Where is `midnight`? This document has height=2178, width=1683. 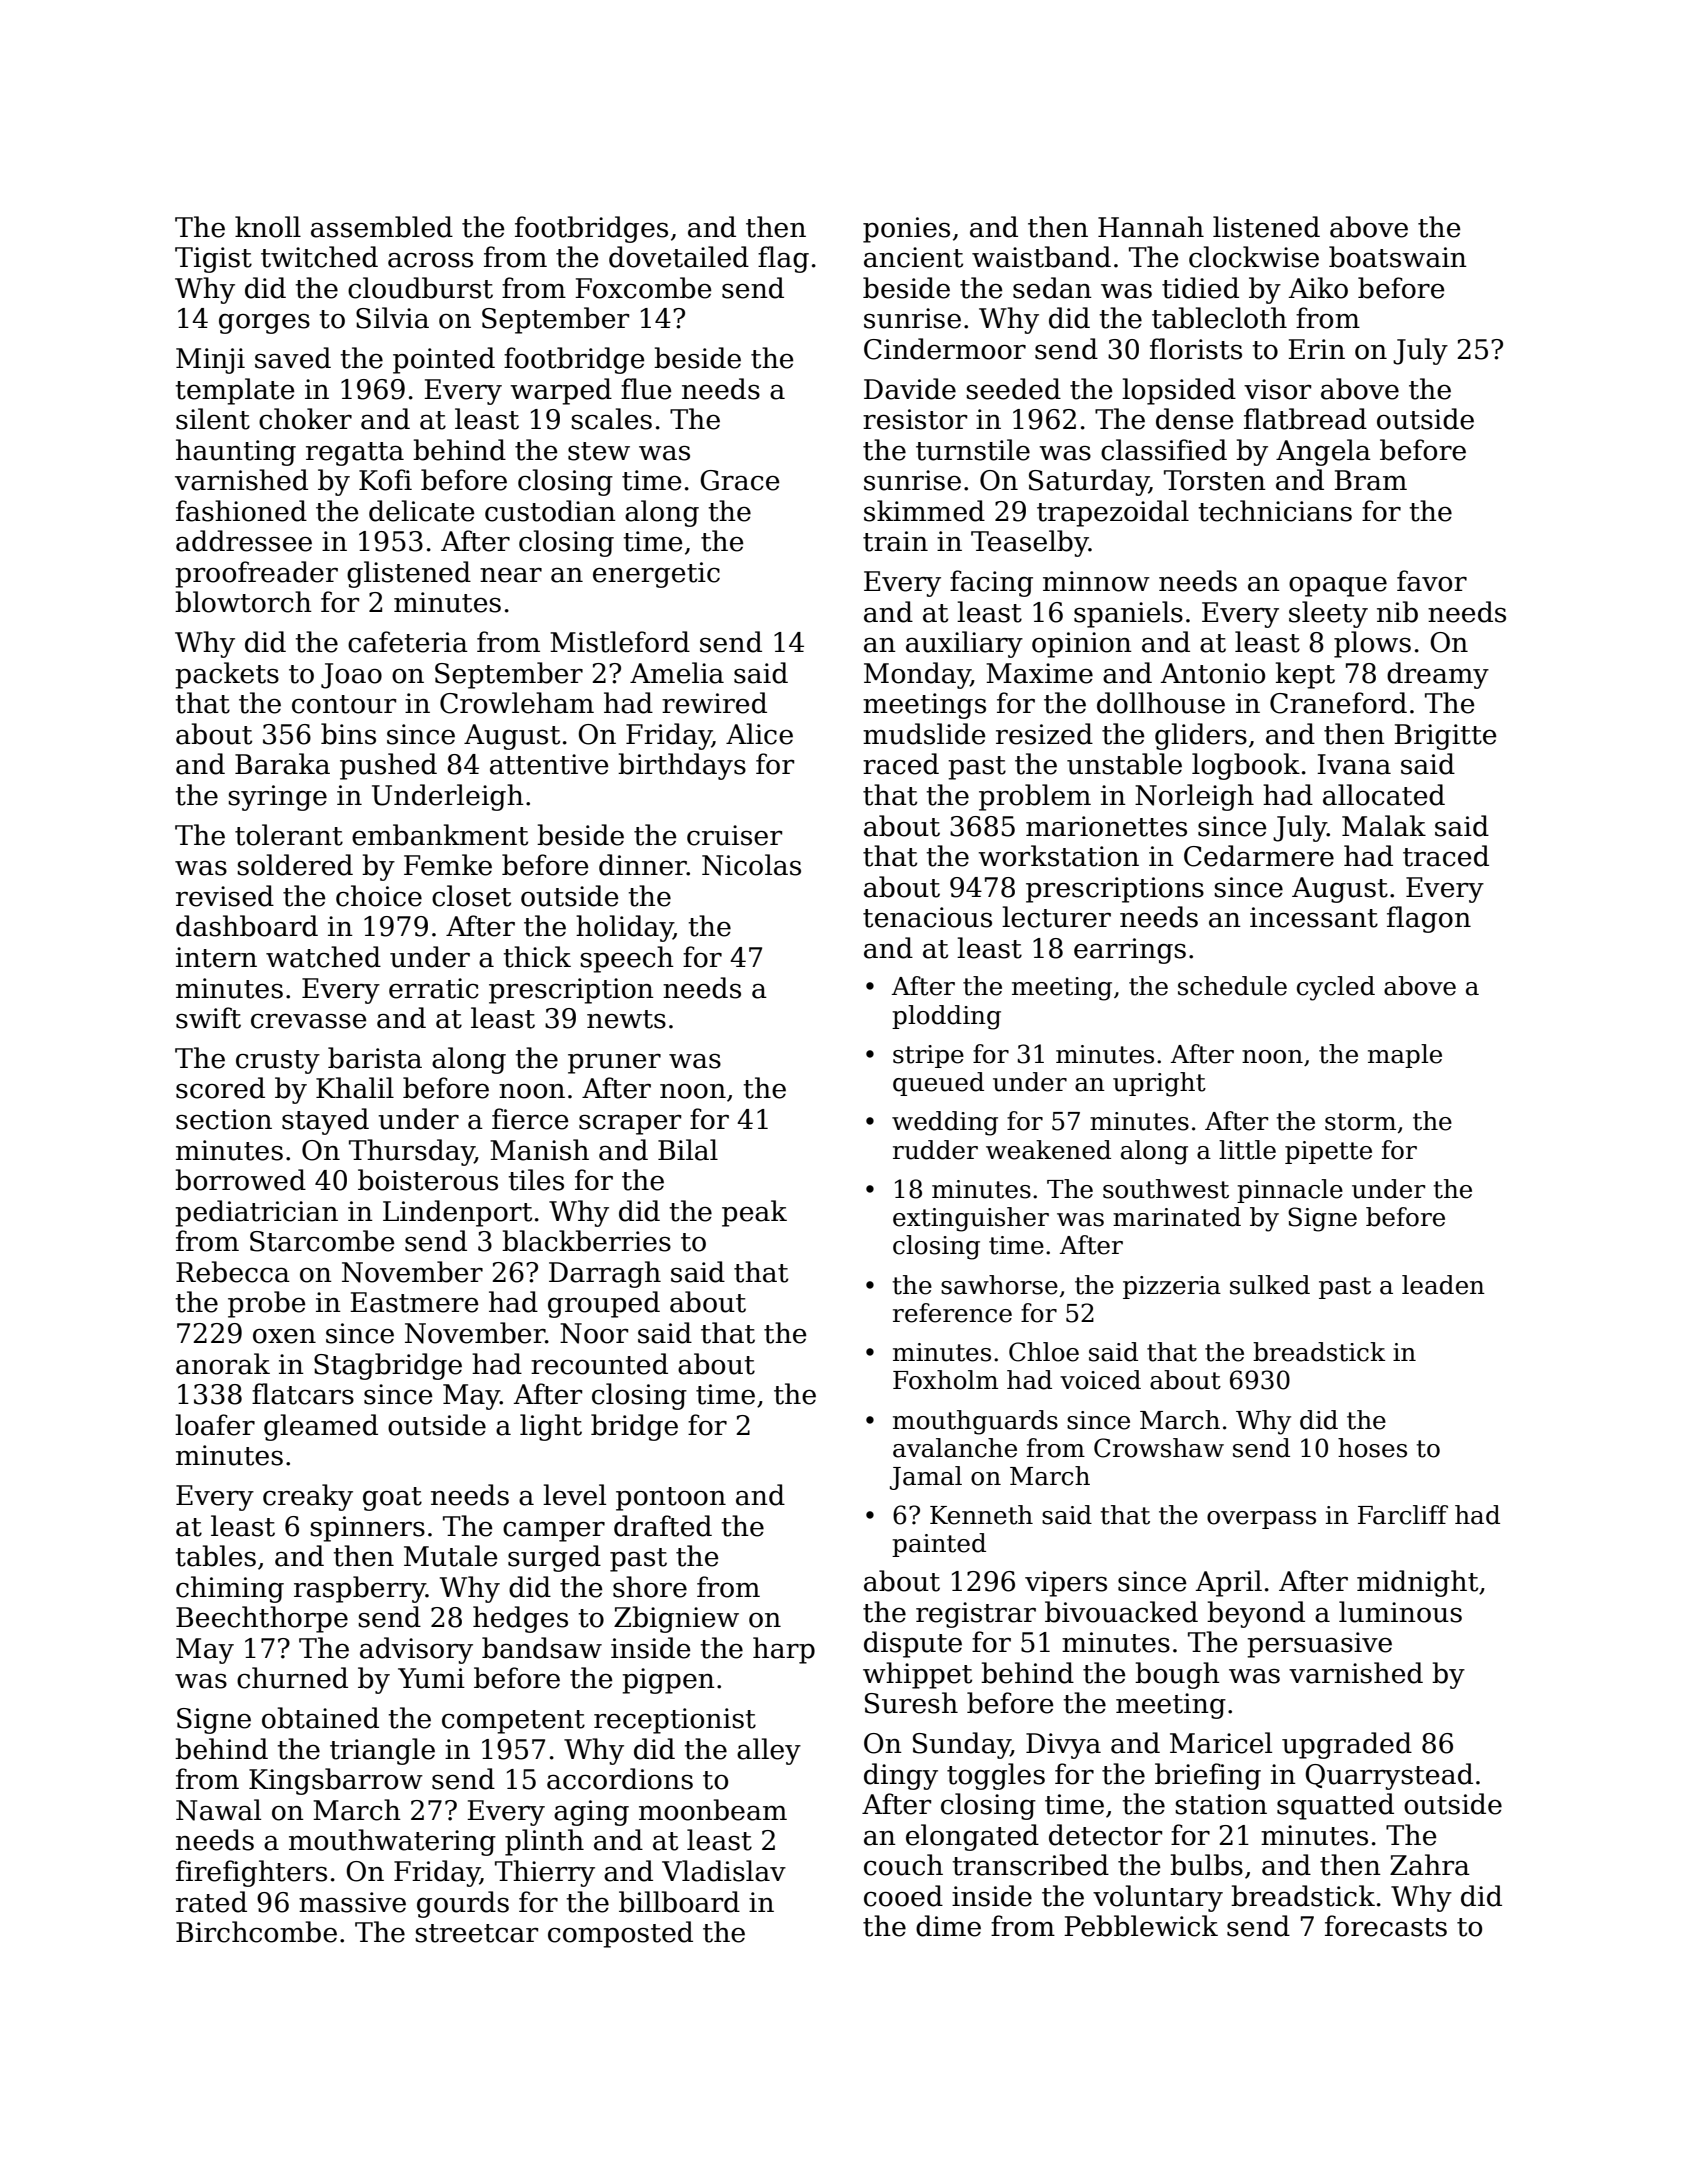 midnight is located at coordinates (1417, 1583).
